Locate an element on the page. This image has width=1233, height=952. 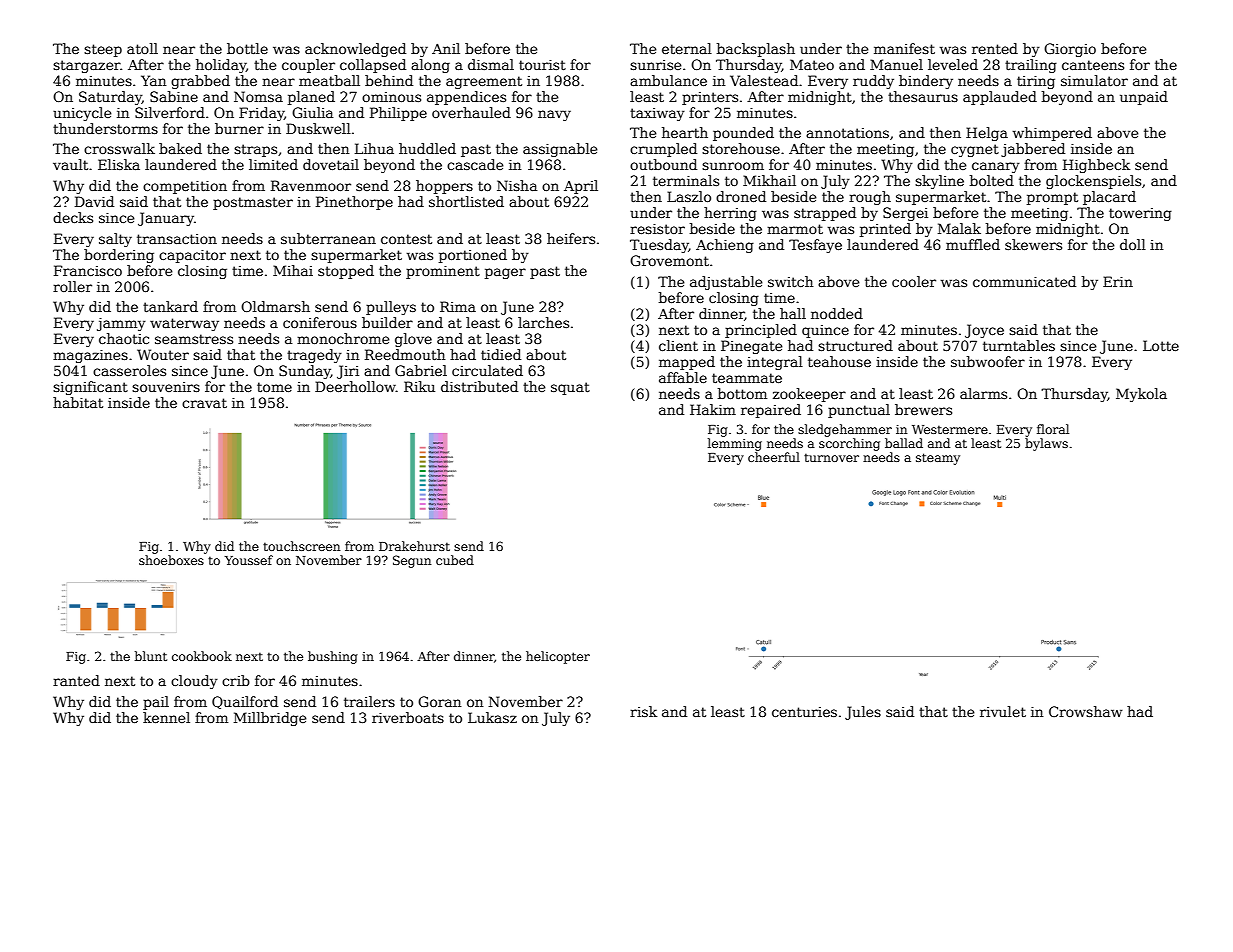
steep is located at coordinates (103, 50).
